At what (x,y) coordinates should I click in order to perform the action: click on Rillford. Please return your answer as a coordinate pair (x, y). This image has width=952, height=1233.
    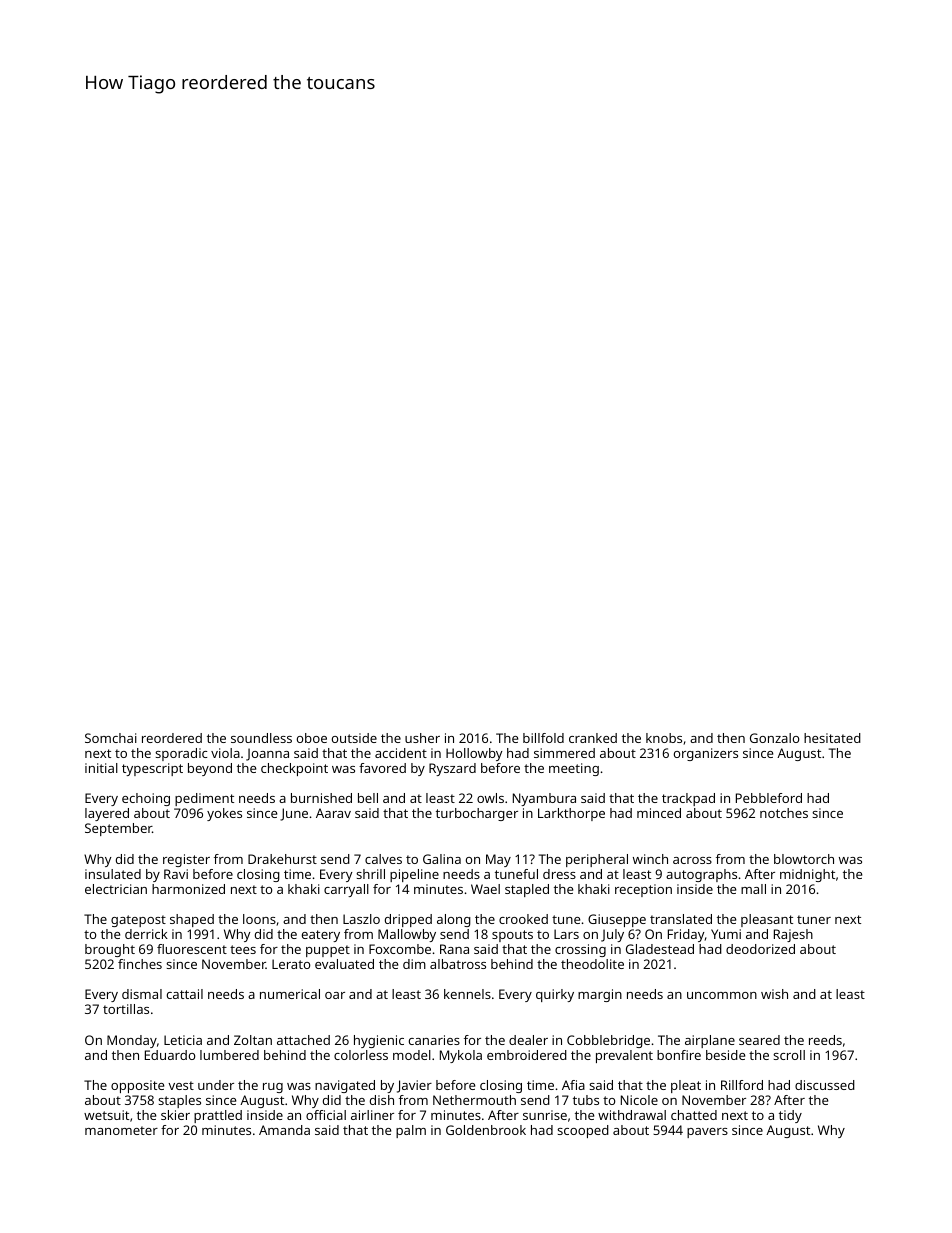
    Looking at the image, I should click on (742, 1085).
